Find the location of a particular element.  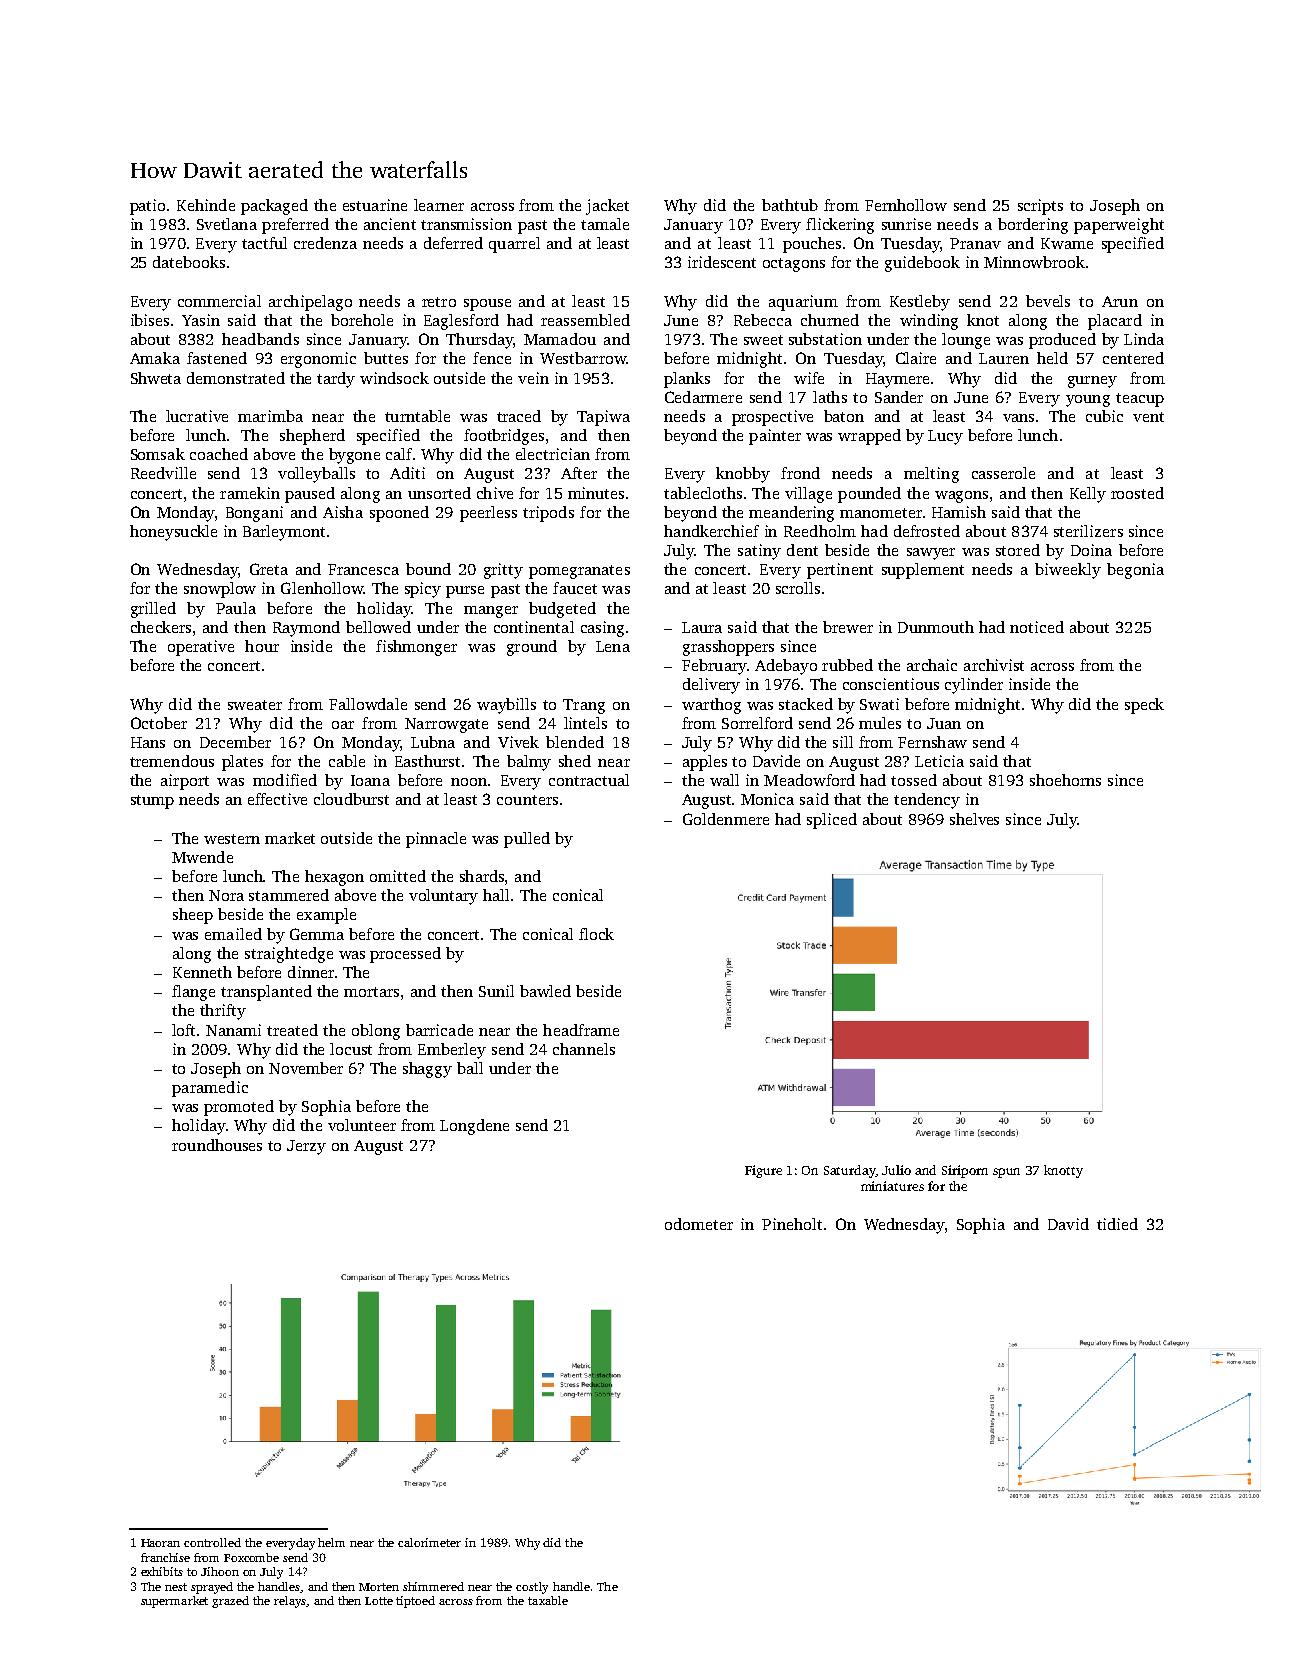

iridescent is located at coordinates (722, 262).
